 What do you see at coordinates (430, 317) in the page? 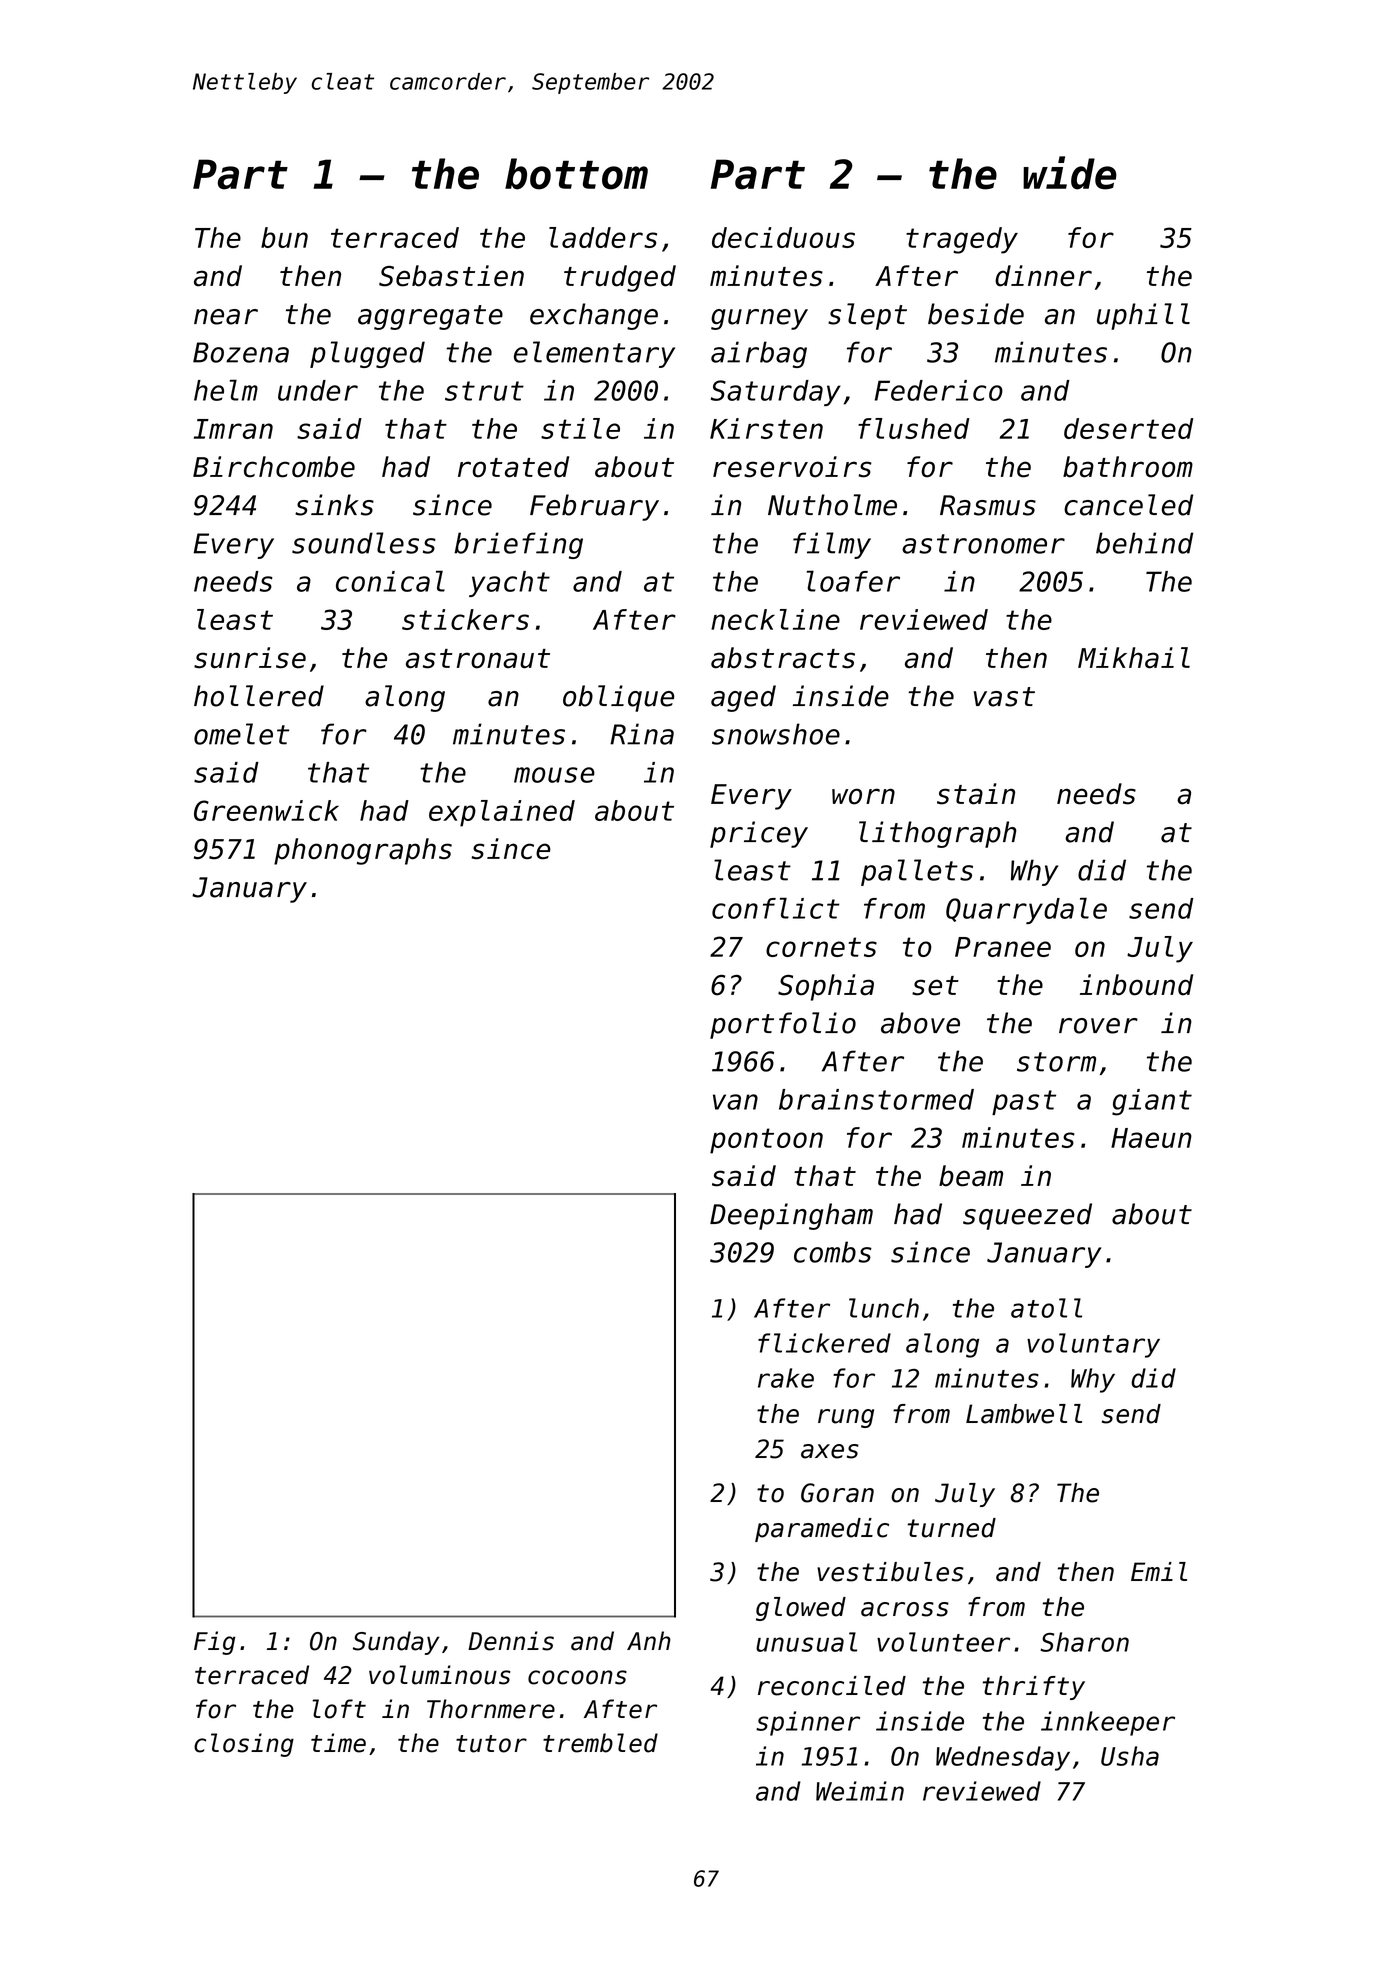
I see `aggregate` at bounding box center [430, 317].
